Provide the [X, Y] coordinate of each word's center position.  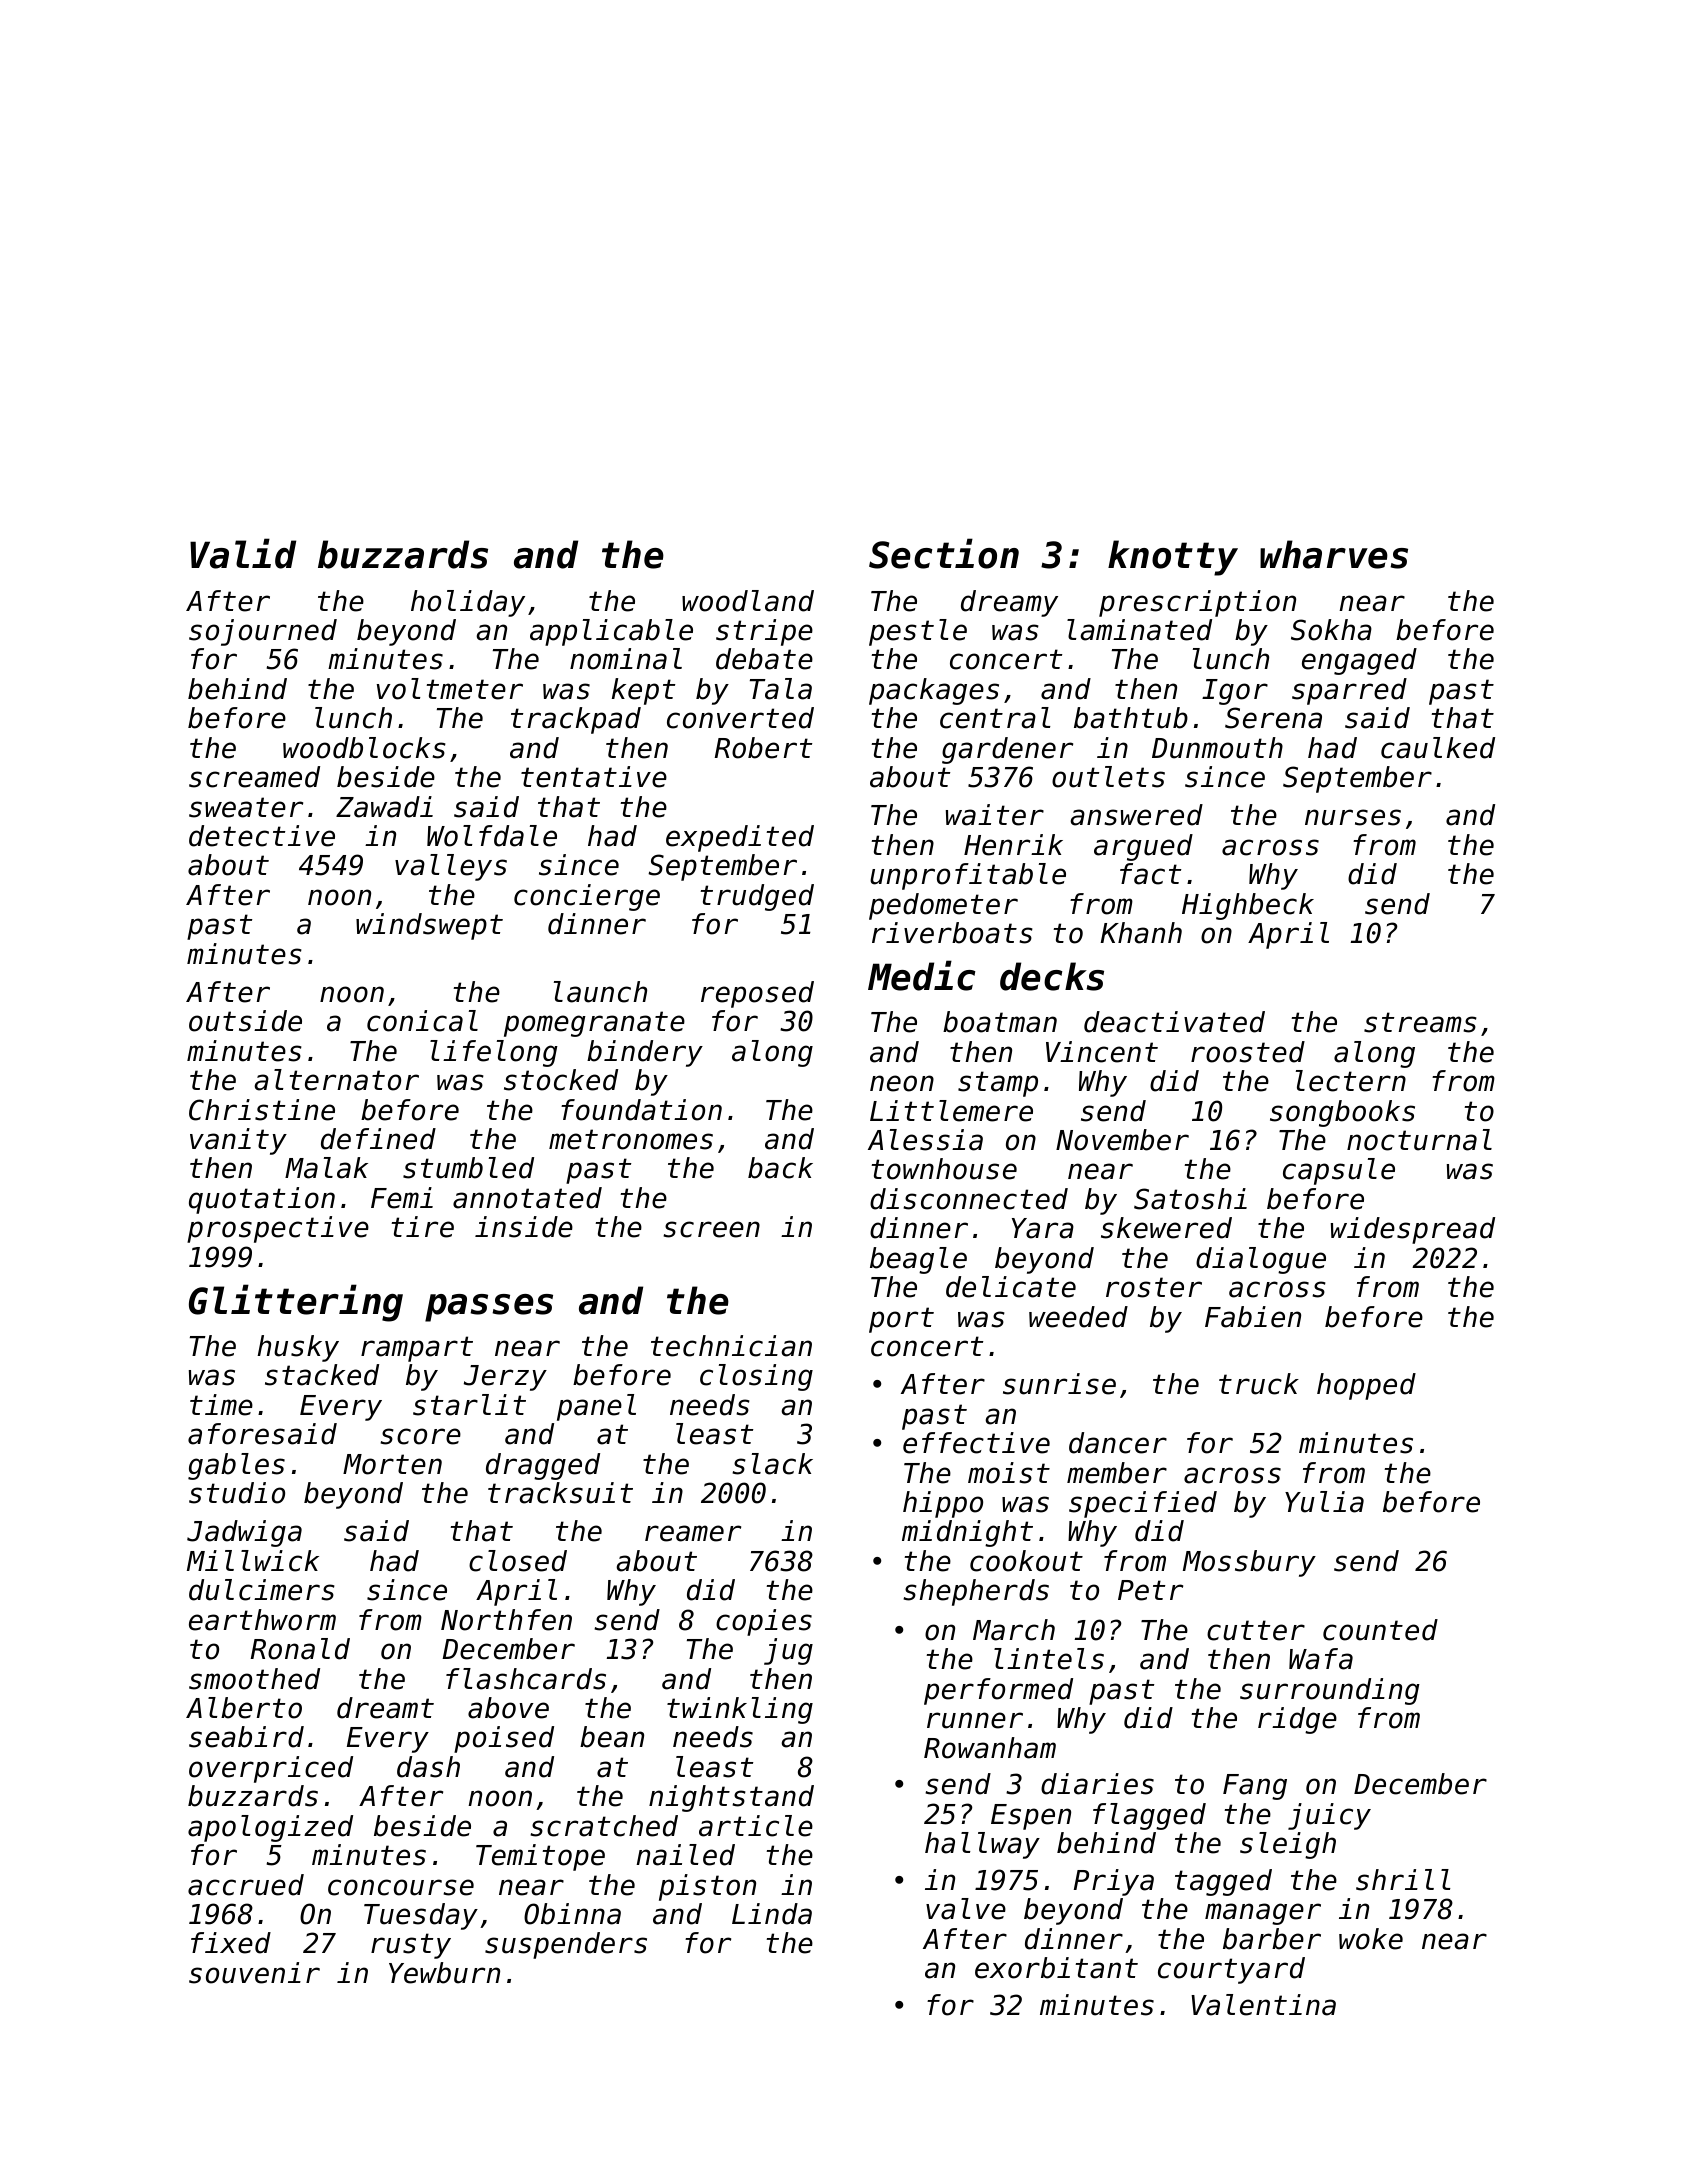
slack [772, 1464]
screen [711, 1229]
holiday [468, 603]
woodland [748, 601]
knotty [1173, 558]
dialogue [1261, 1260]
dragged [543, 1466]
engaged [1359, 661]
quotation [262, 1200]
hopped [1366, 1386]
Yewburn [444, 1973]
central [995, 718]
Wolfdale [492, 836]
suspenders [566, 1945]
